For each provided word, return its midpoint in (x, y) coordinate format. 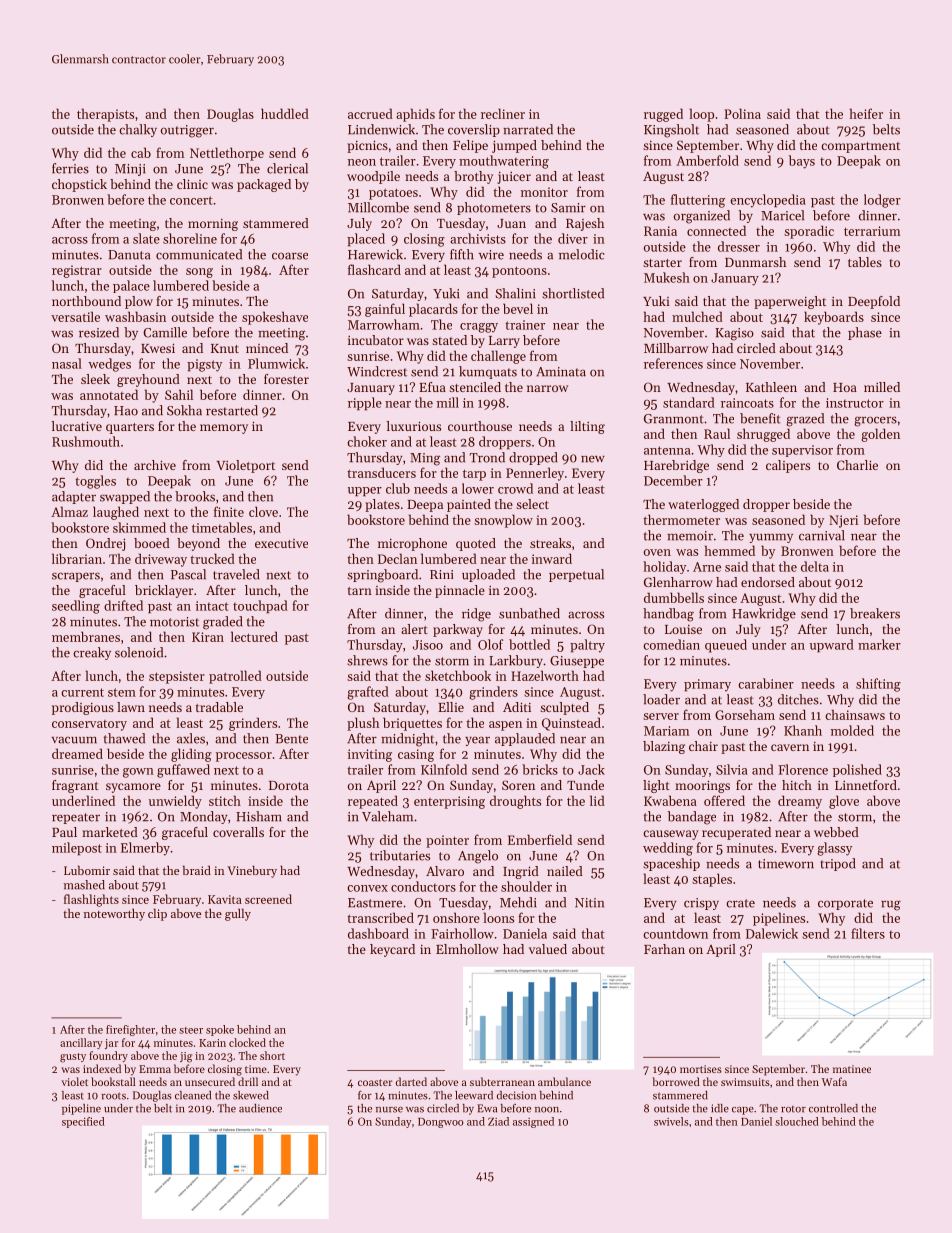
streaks (550, 543)
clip (157, 915)
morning (213, 225)
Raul (717, 433)
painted (469, 505)
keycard (392, 950)
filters (868, 933)
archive (155, 465)
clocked (247, 1042)
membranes (86, 636)
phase (865, 333)
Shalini (515, 293)
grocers (875, 421)
